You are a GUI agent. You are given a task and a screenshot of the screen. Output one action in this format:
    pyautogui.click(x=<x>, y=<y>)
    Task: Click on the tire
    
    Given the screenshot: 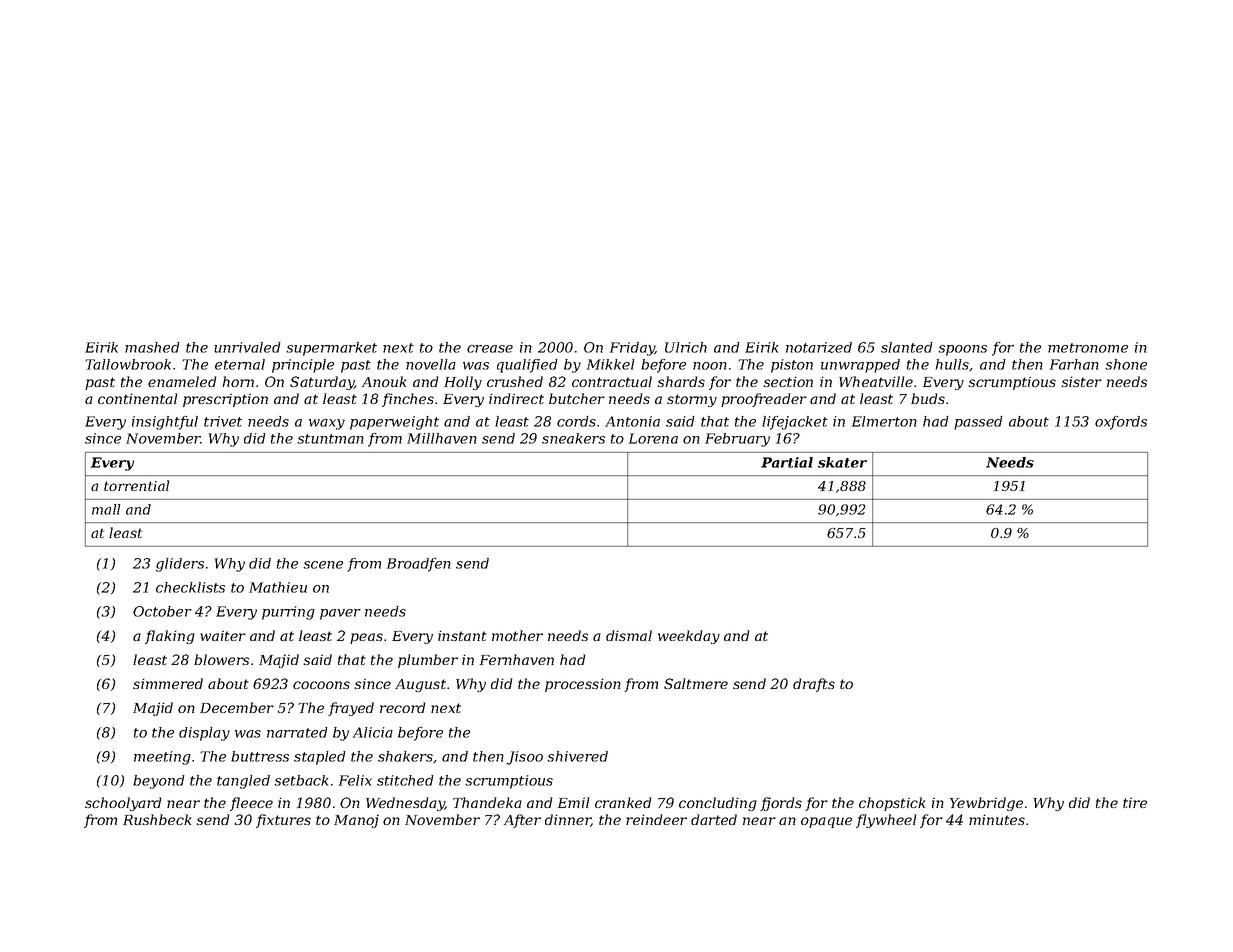 What is the action you would take?
    pyautogui.click(x=1135, y=802)
